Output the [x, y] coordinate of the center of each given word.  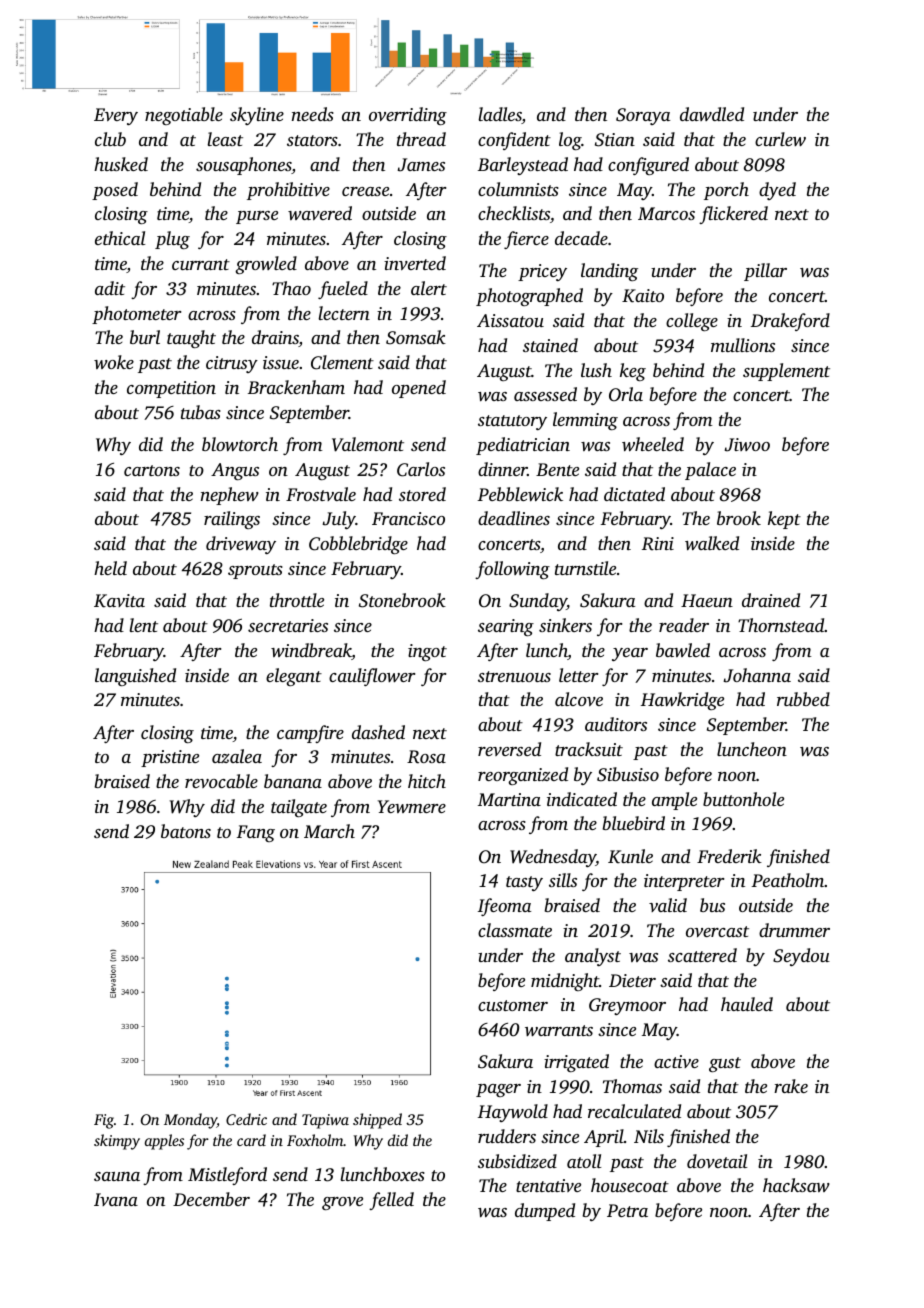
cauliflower [372, 677]
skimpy [117, 1142]
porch [726, 191]
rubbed [803, 699]
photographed [529, 297]
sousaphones [244, 166]
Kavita [119, 601]
